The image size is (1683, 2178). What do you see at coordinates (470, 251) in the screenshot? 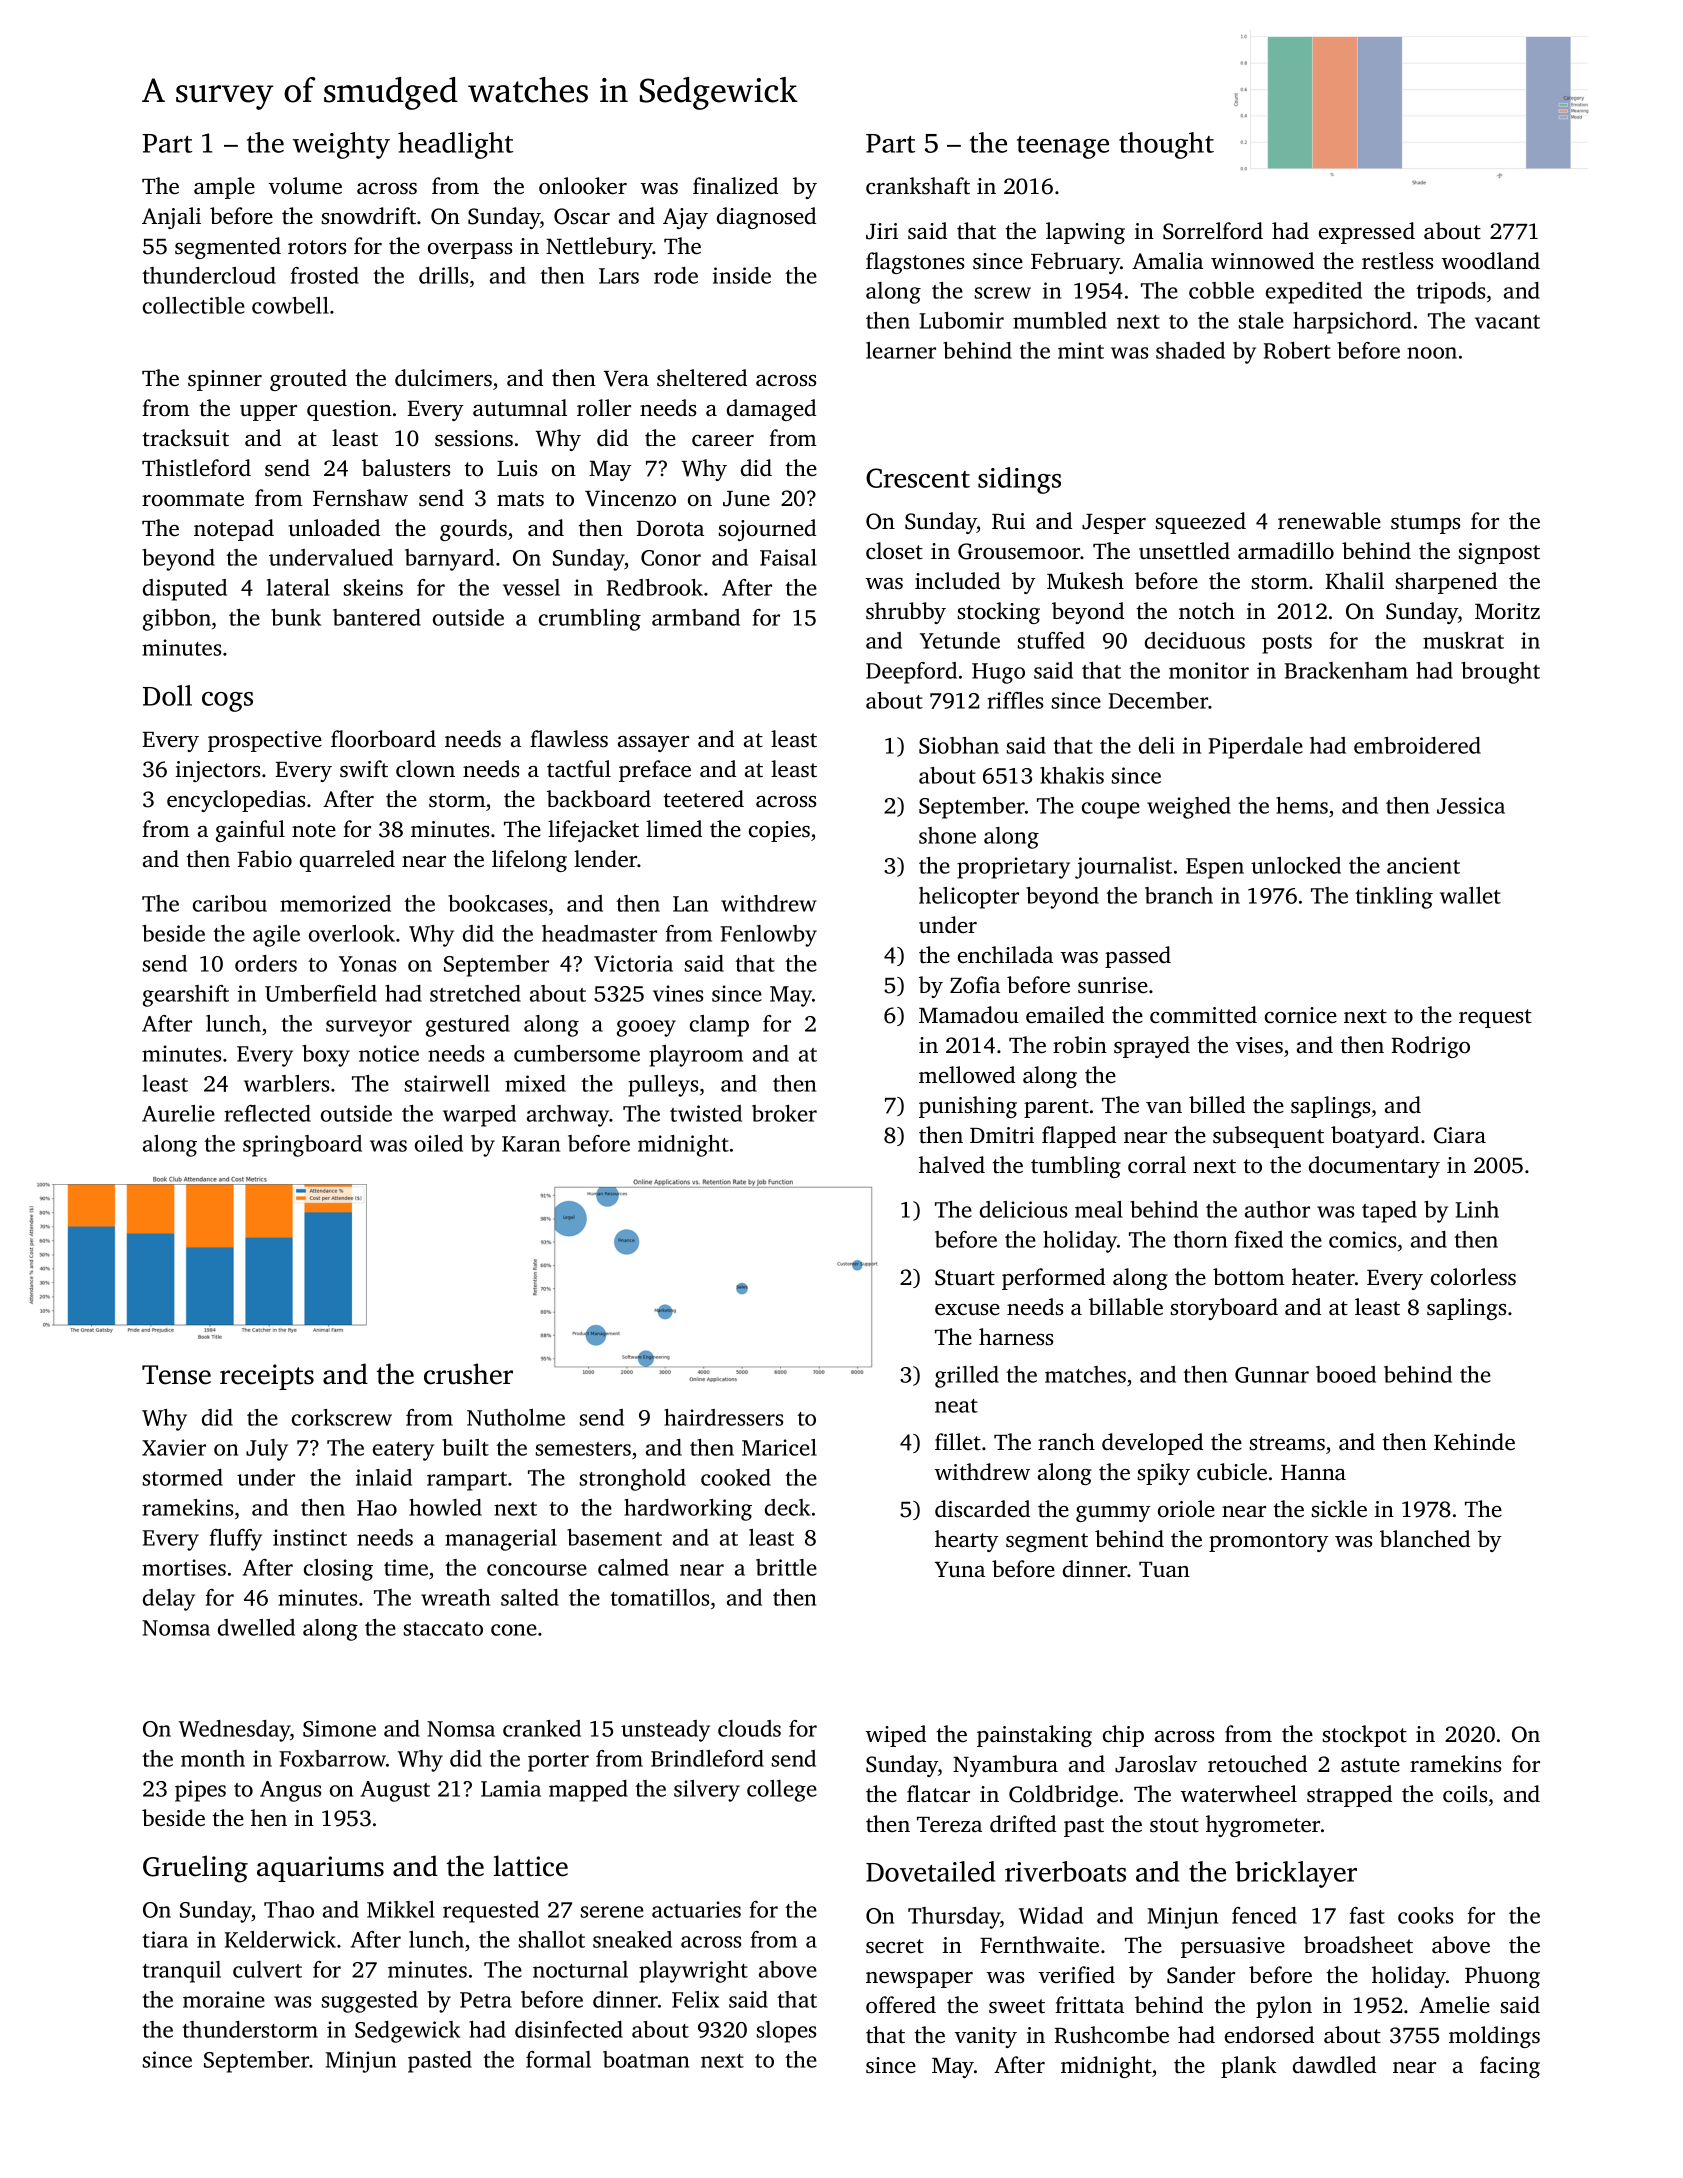
I see `overpass` at bounding box center [470, 251].
